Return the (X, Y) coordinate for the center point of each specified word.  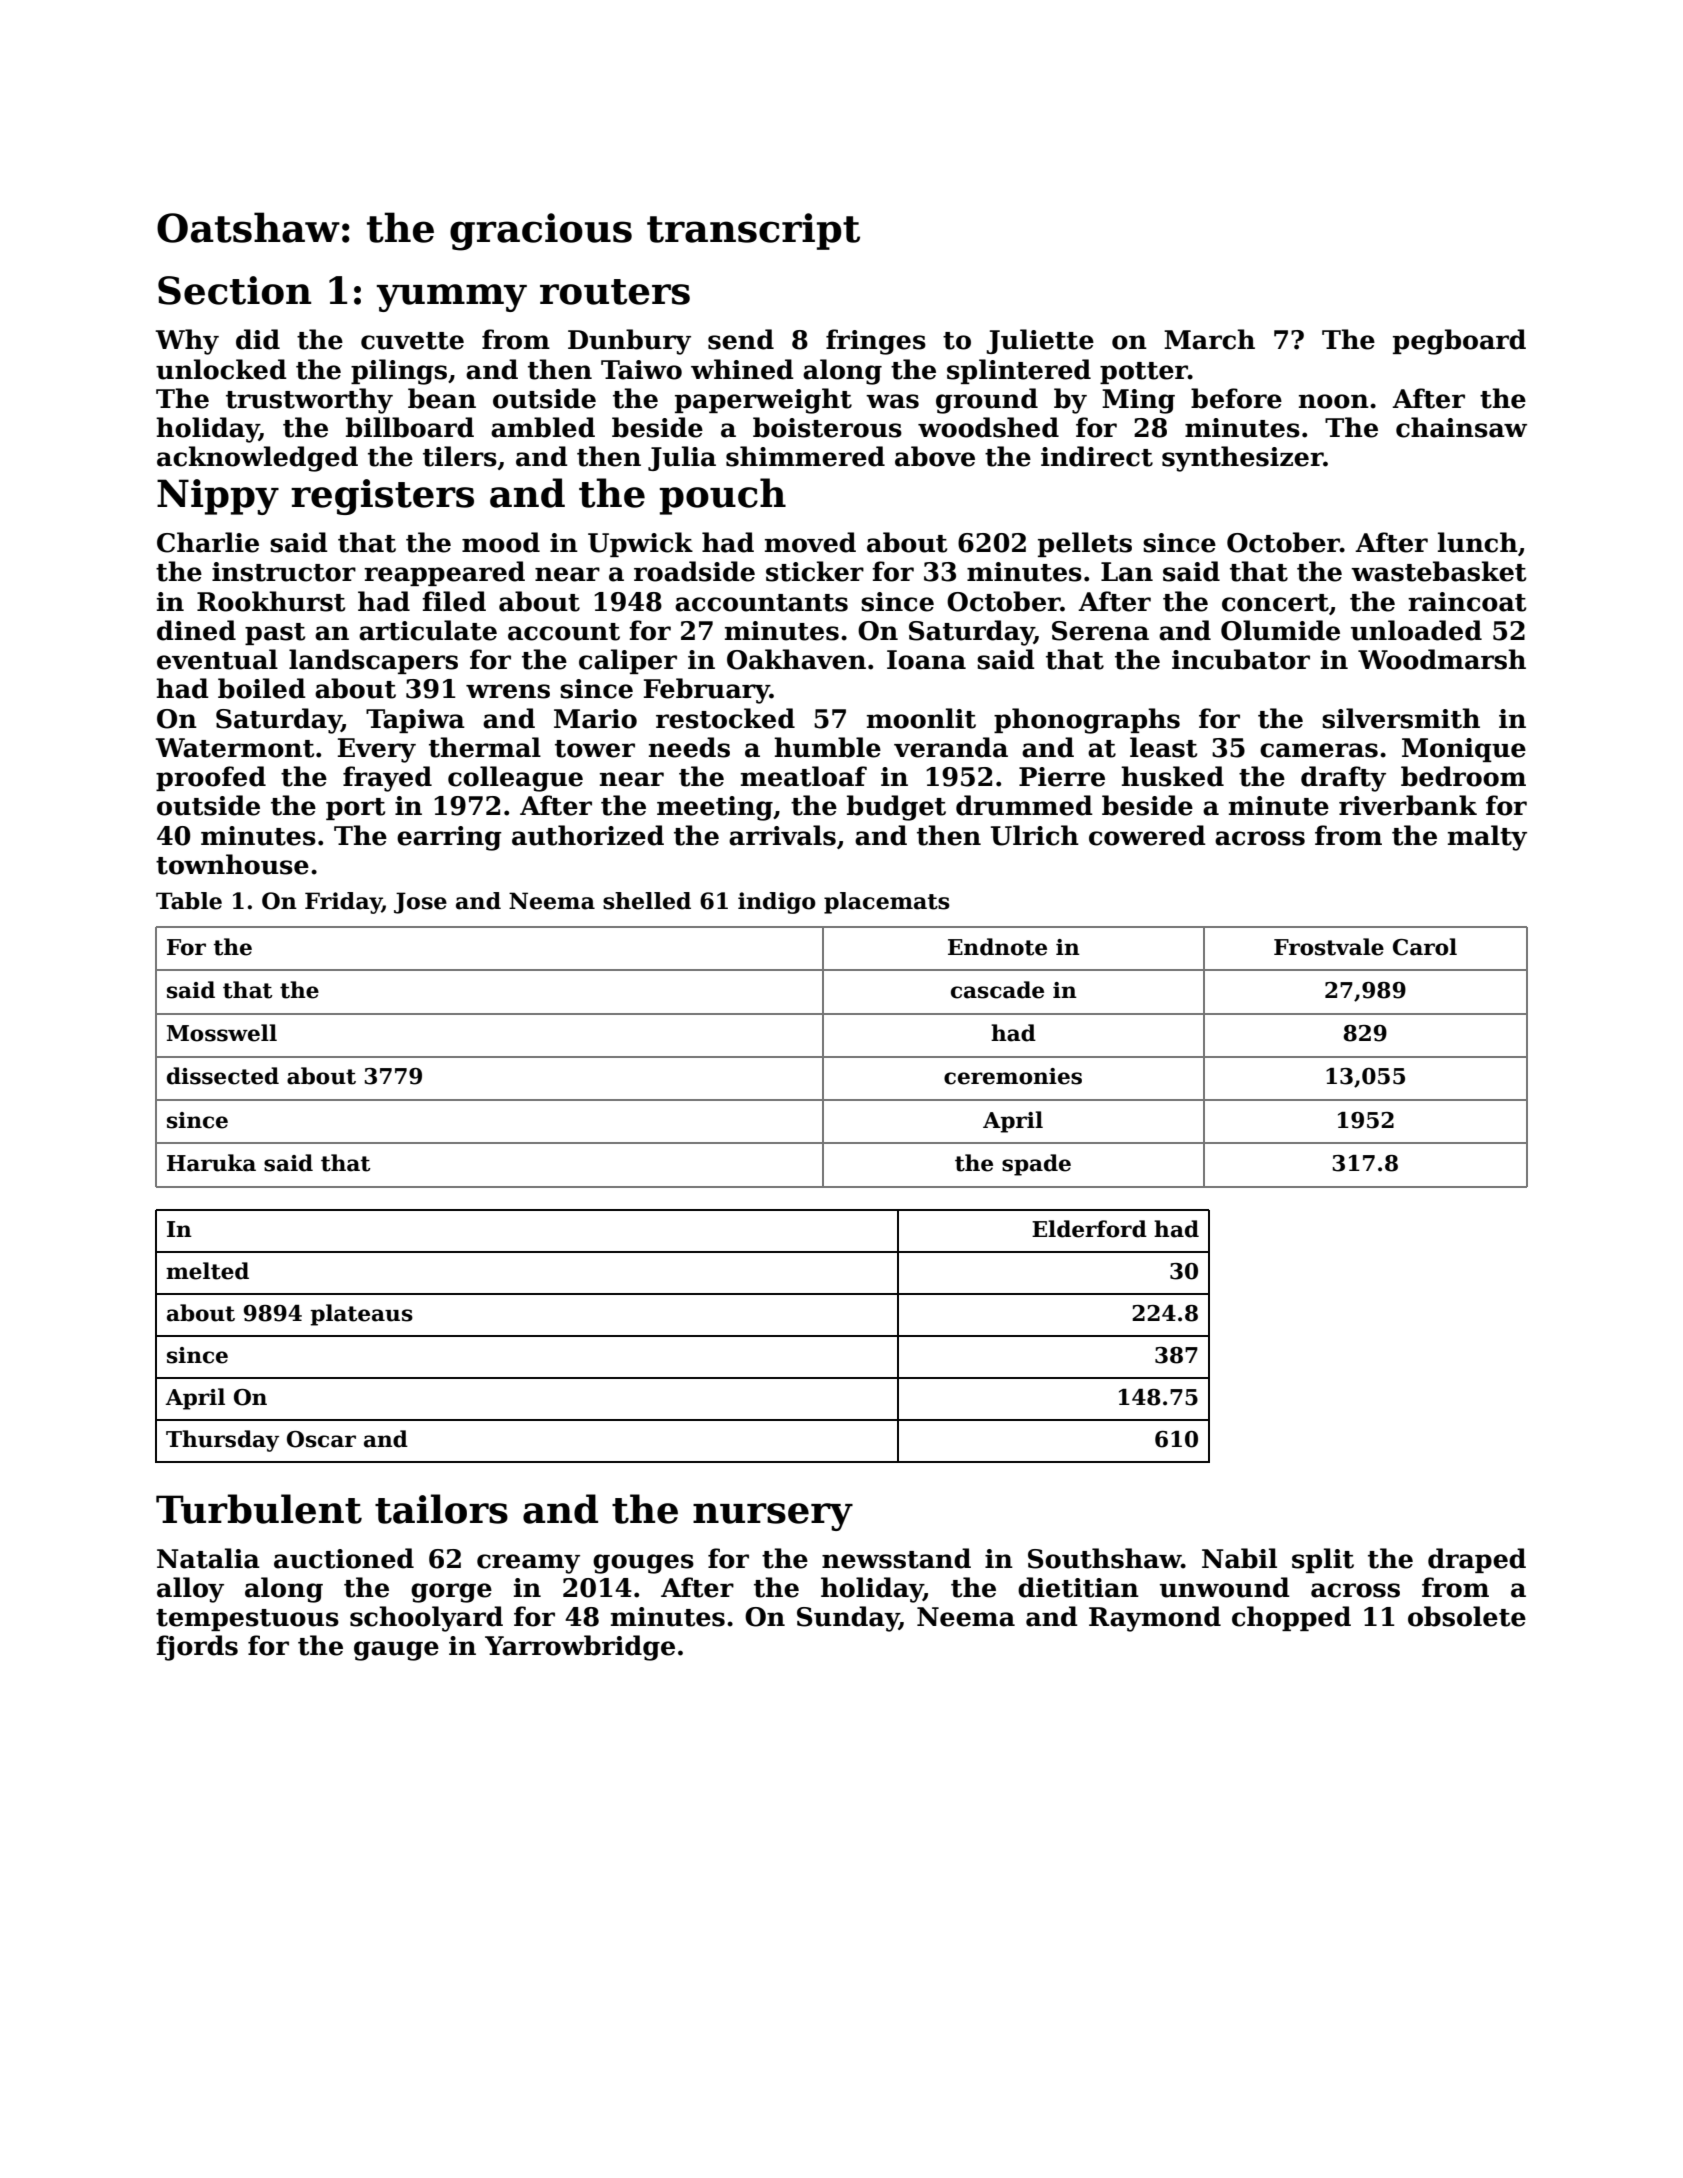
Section (234, 290)
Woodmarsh (1442, 659)
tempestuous (247, 1620)
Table (189, 901)
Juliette (1040, 341)
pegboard (1459, 342)
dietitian (1078, 1587)
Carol (1425, 947)
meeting (715, 808)
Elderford (1089, 1229)
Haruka (211, 1163)
